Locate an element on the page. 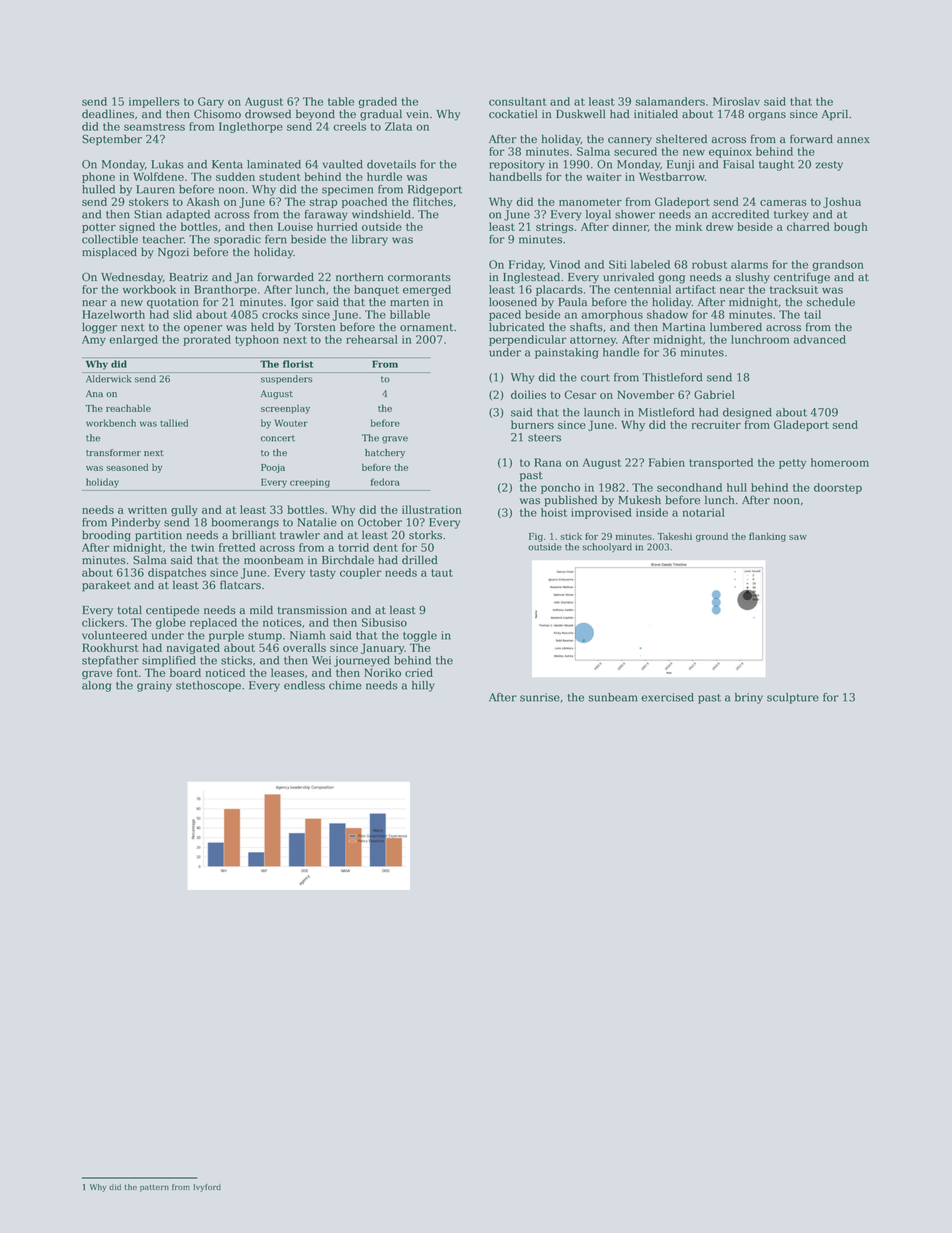  endless is located at coordinates (304, 685).
